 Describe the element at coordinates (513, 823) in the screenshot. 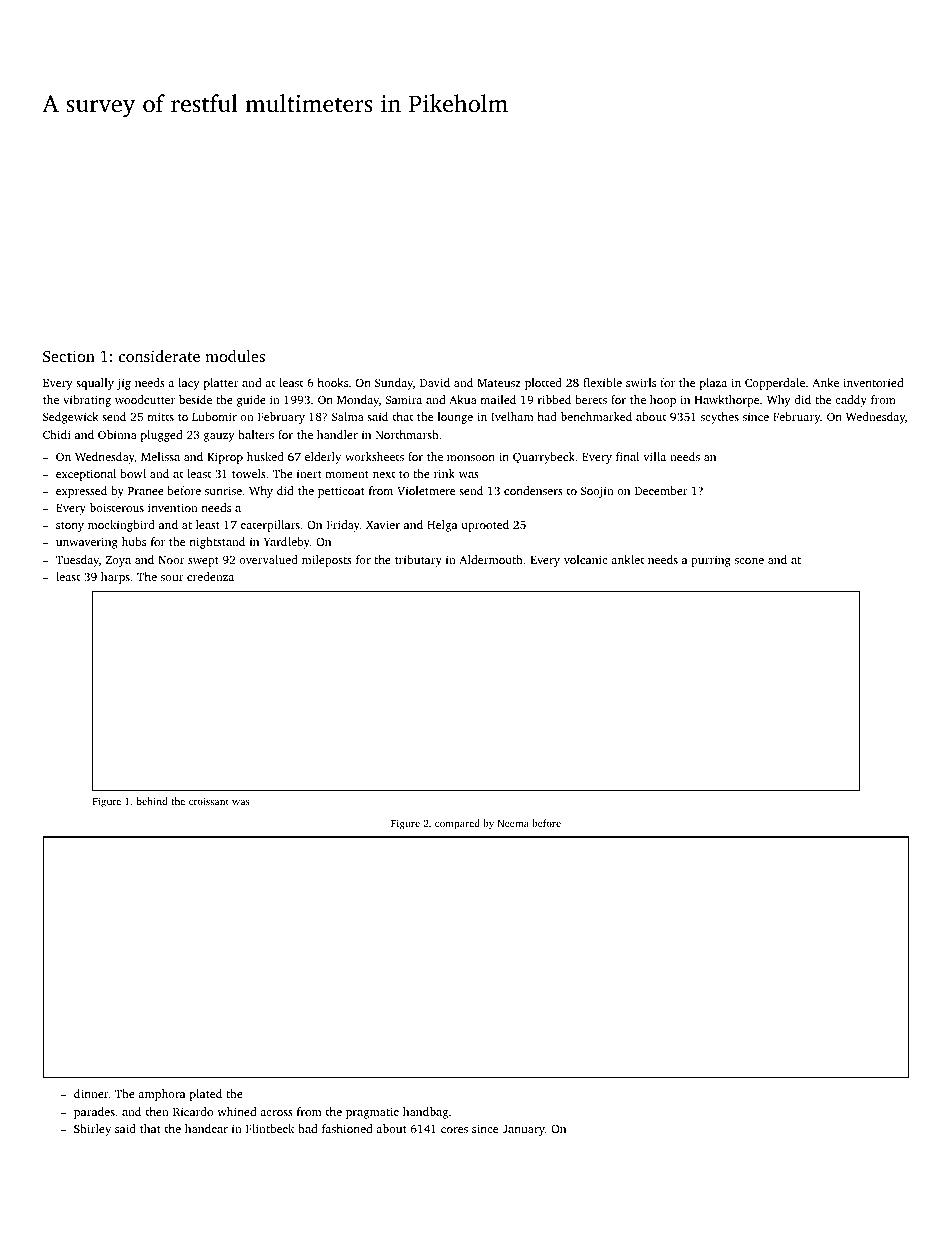

I see `Neema` at that location.
